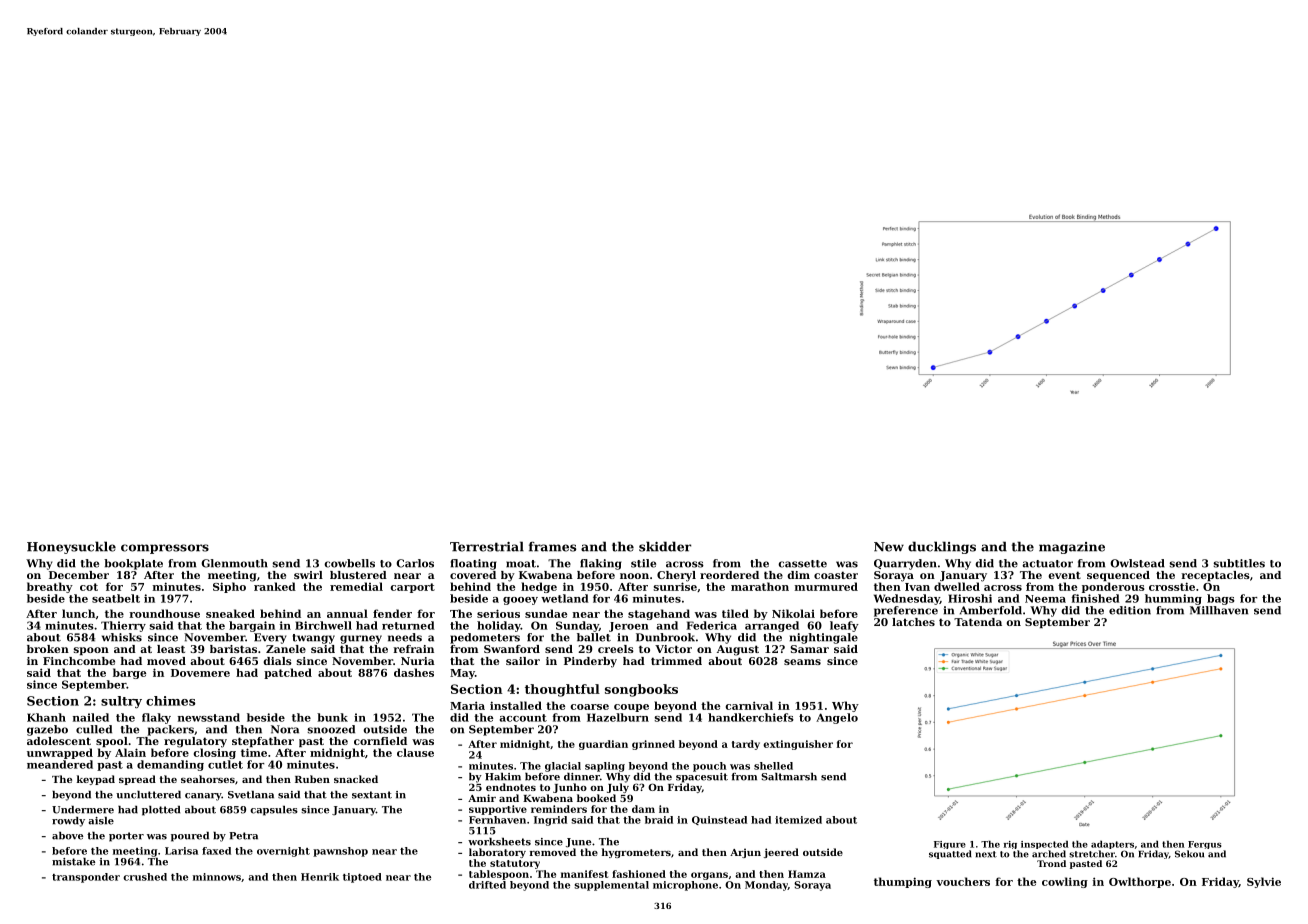 The width and height of the screenshot is (1308, 924). Describe the element at coordinates (798, 820) in the screenshot. I see `itemized` at that location.
